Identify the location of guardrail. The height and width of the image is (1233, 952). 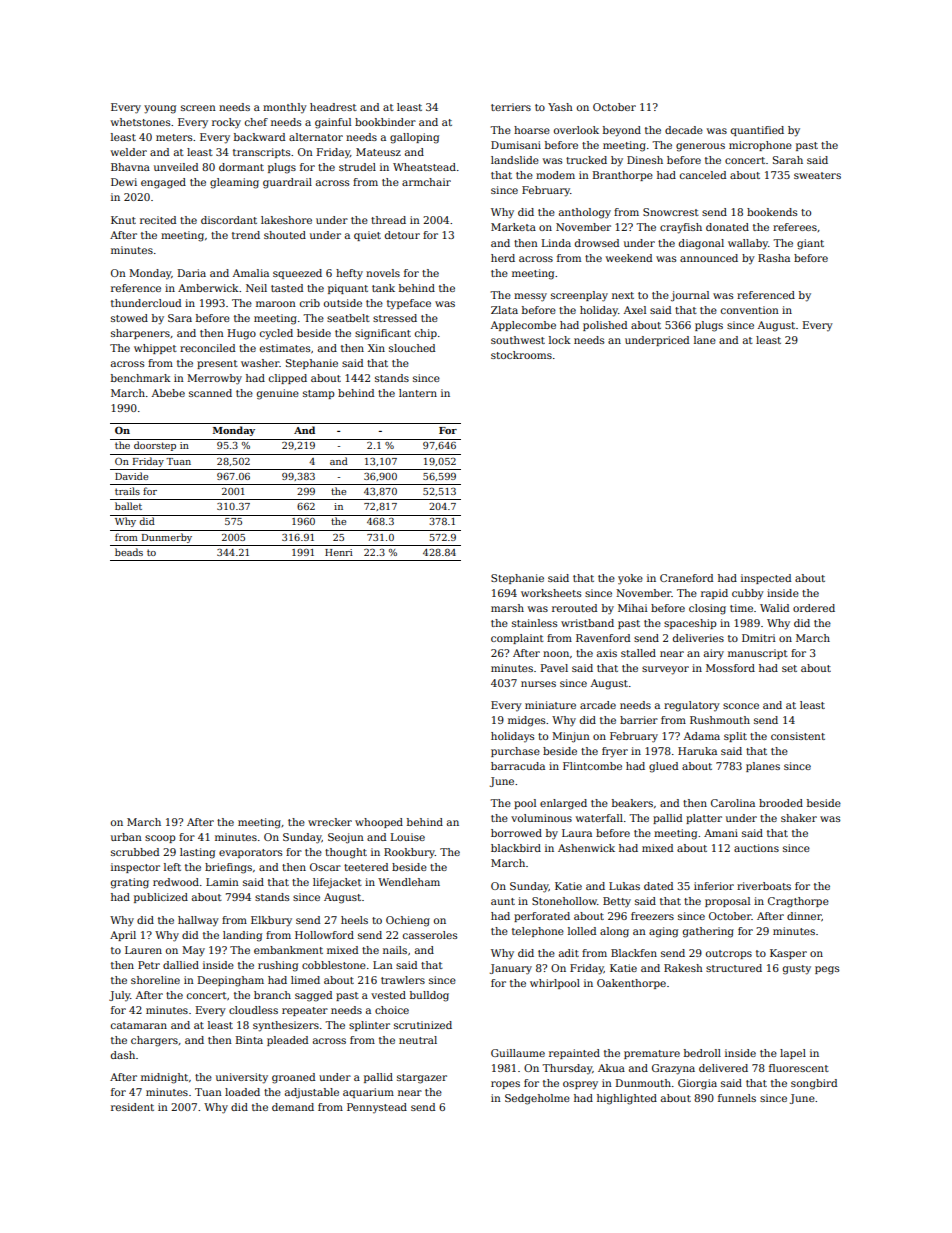
(287, 183).
